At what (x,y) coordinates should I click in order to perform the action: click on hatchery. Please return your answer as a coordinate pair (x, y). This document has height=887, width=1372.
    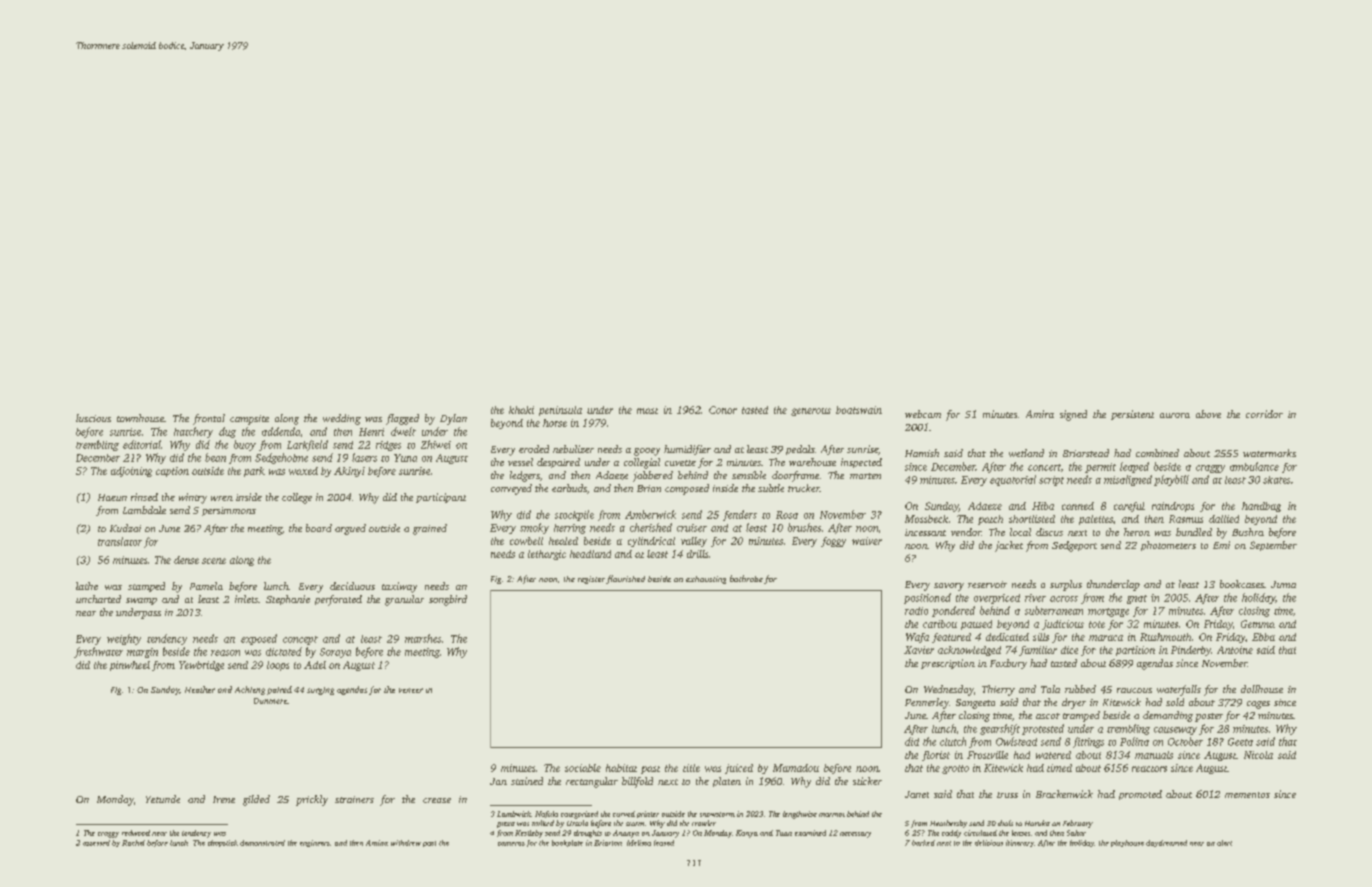
    Looking at the image, I should click on (193, 432).
